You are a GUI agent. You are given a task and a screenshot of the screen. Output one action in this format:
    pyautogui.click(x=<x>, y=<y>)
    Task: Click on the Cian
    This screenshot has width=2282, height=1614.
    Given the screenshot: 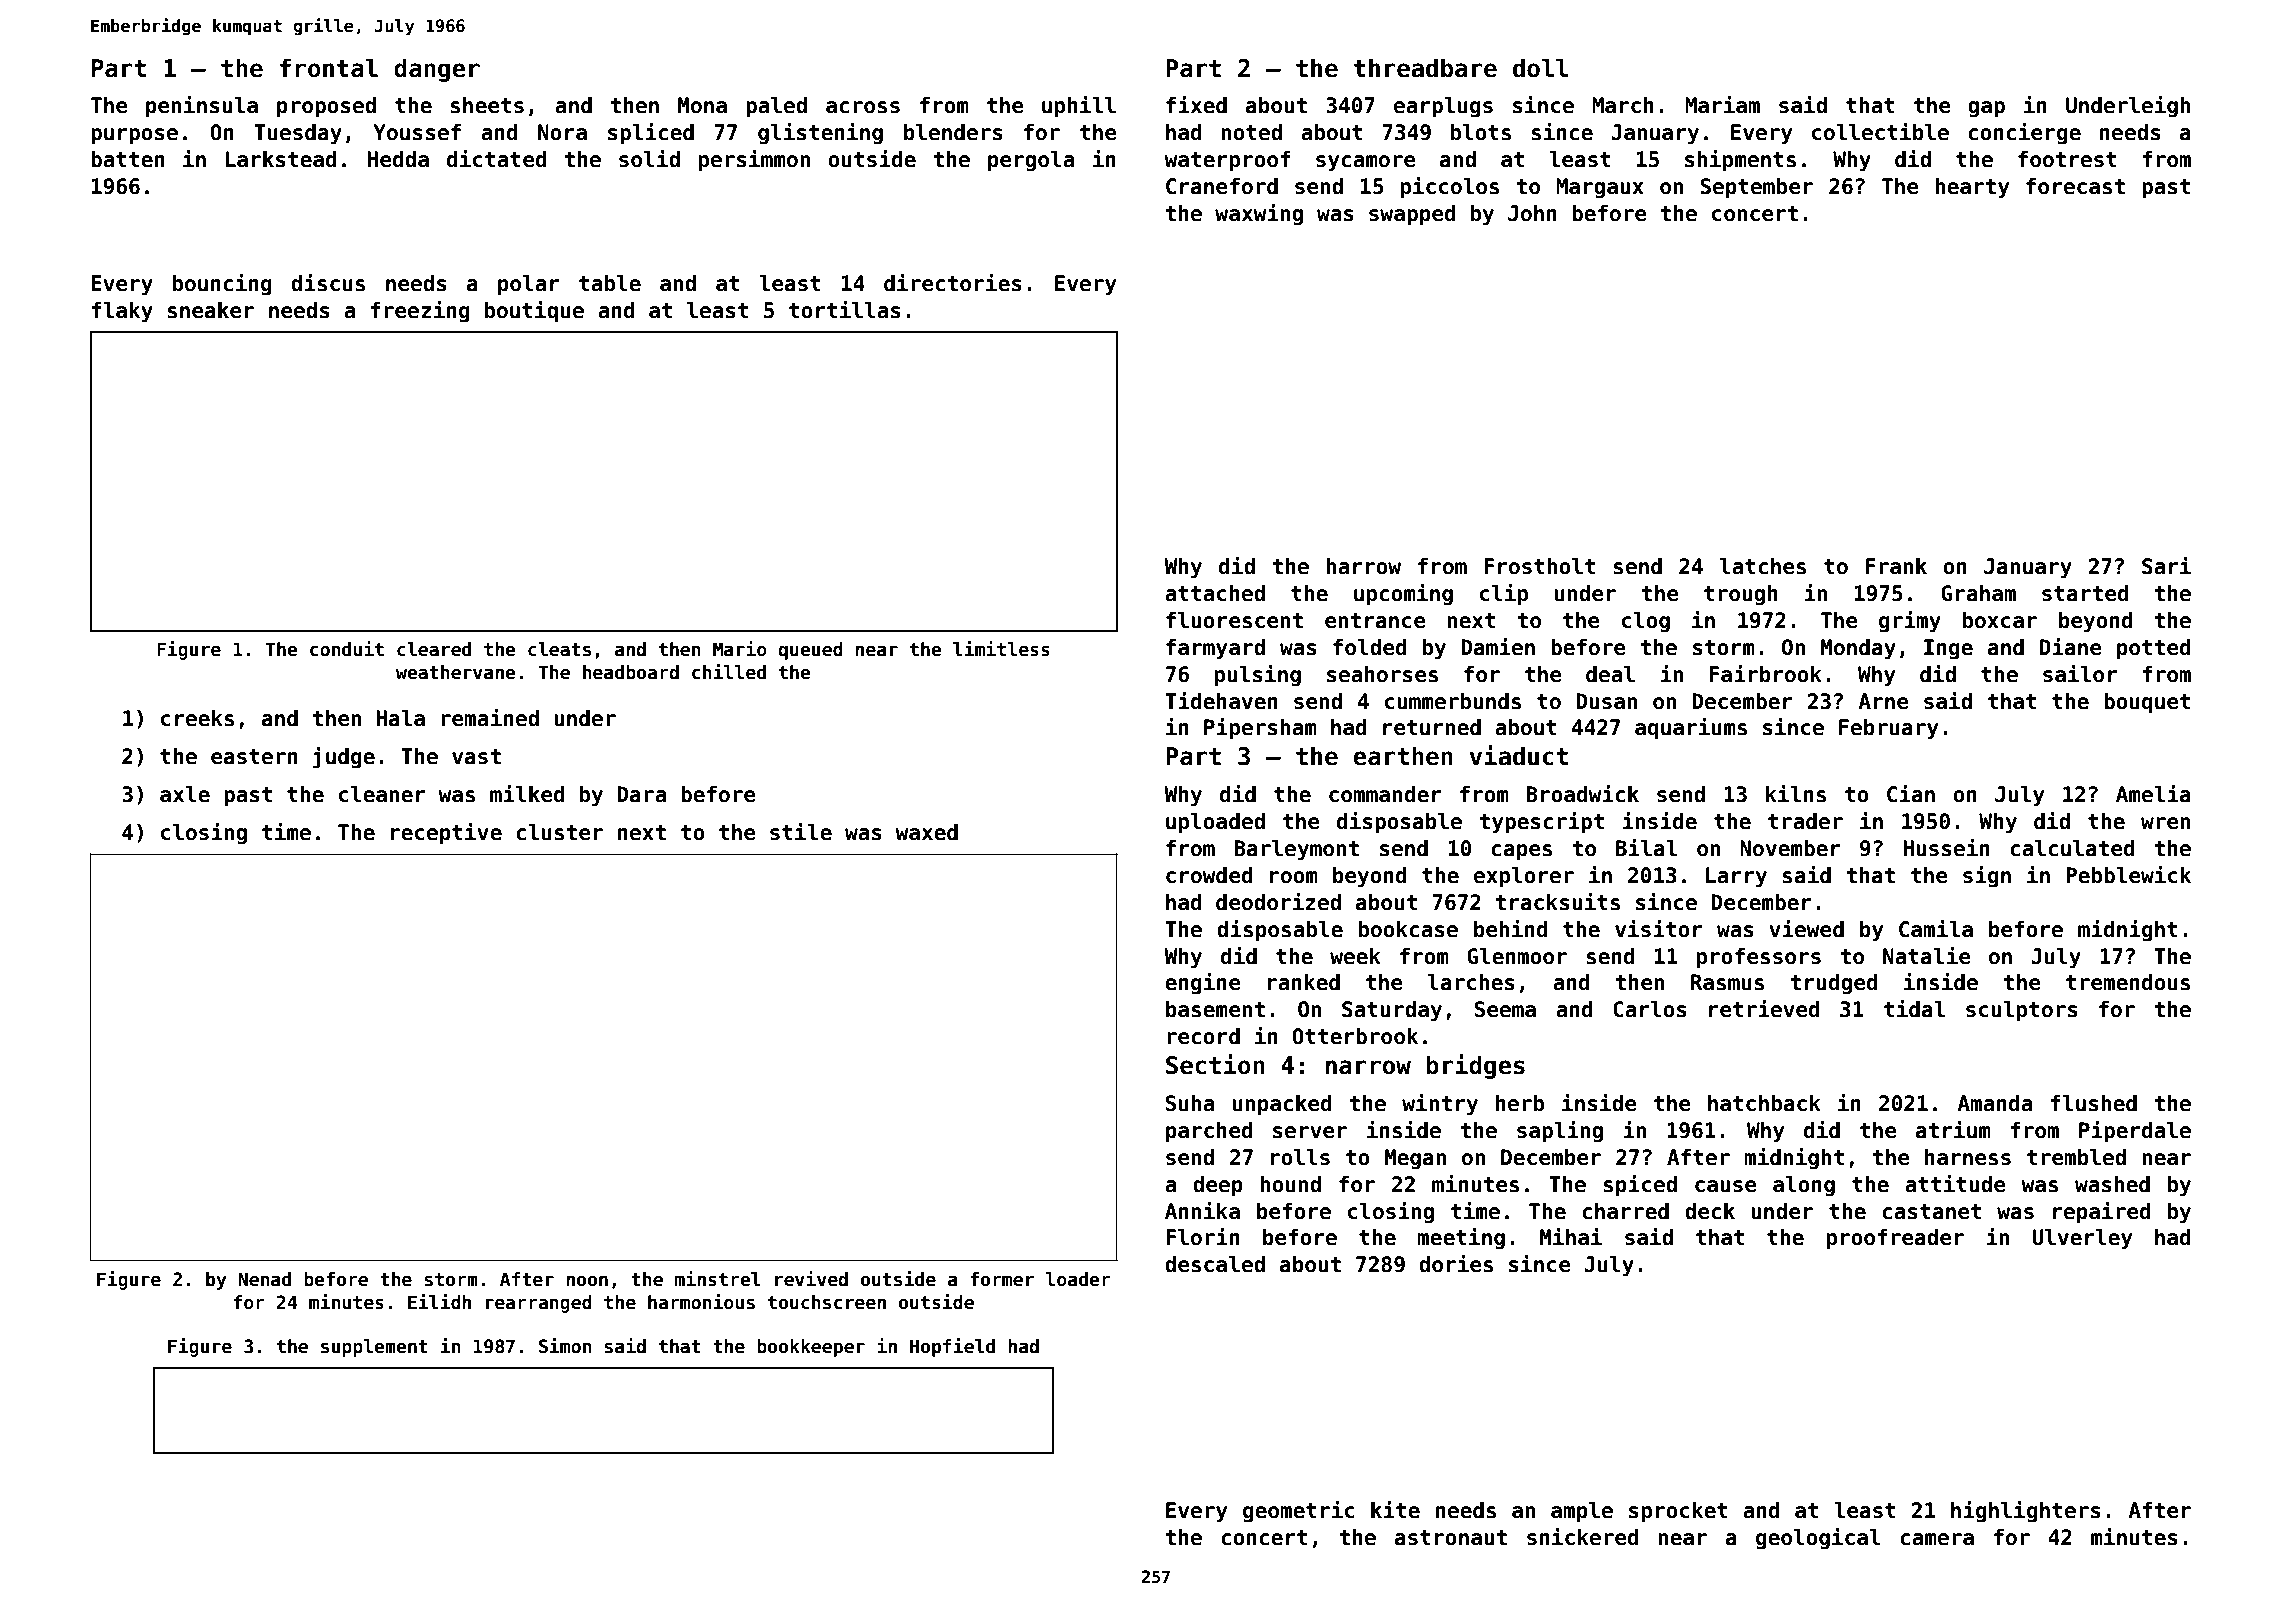 What is the action you would take?
    pyautogui.click(x=1911, y=794)
